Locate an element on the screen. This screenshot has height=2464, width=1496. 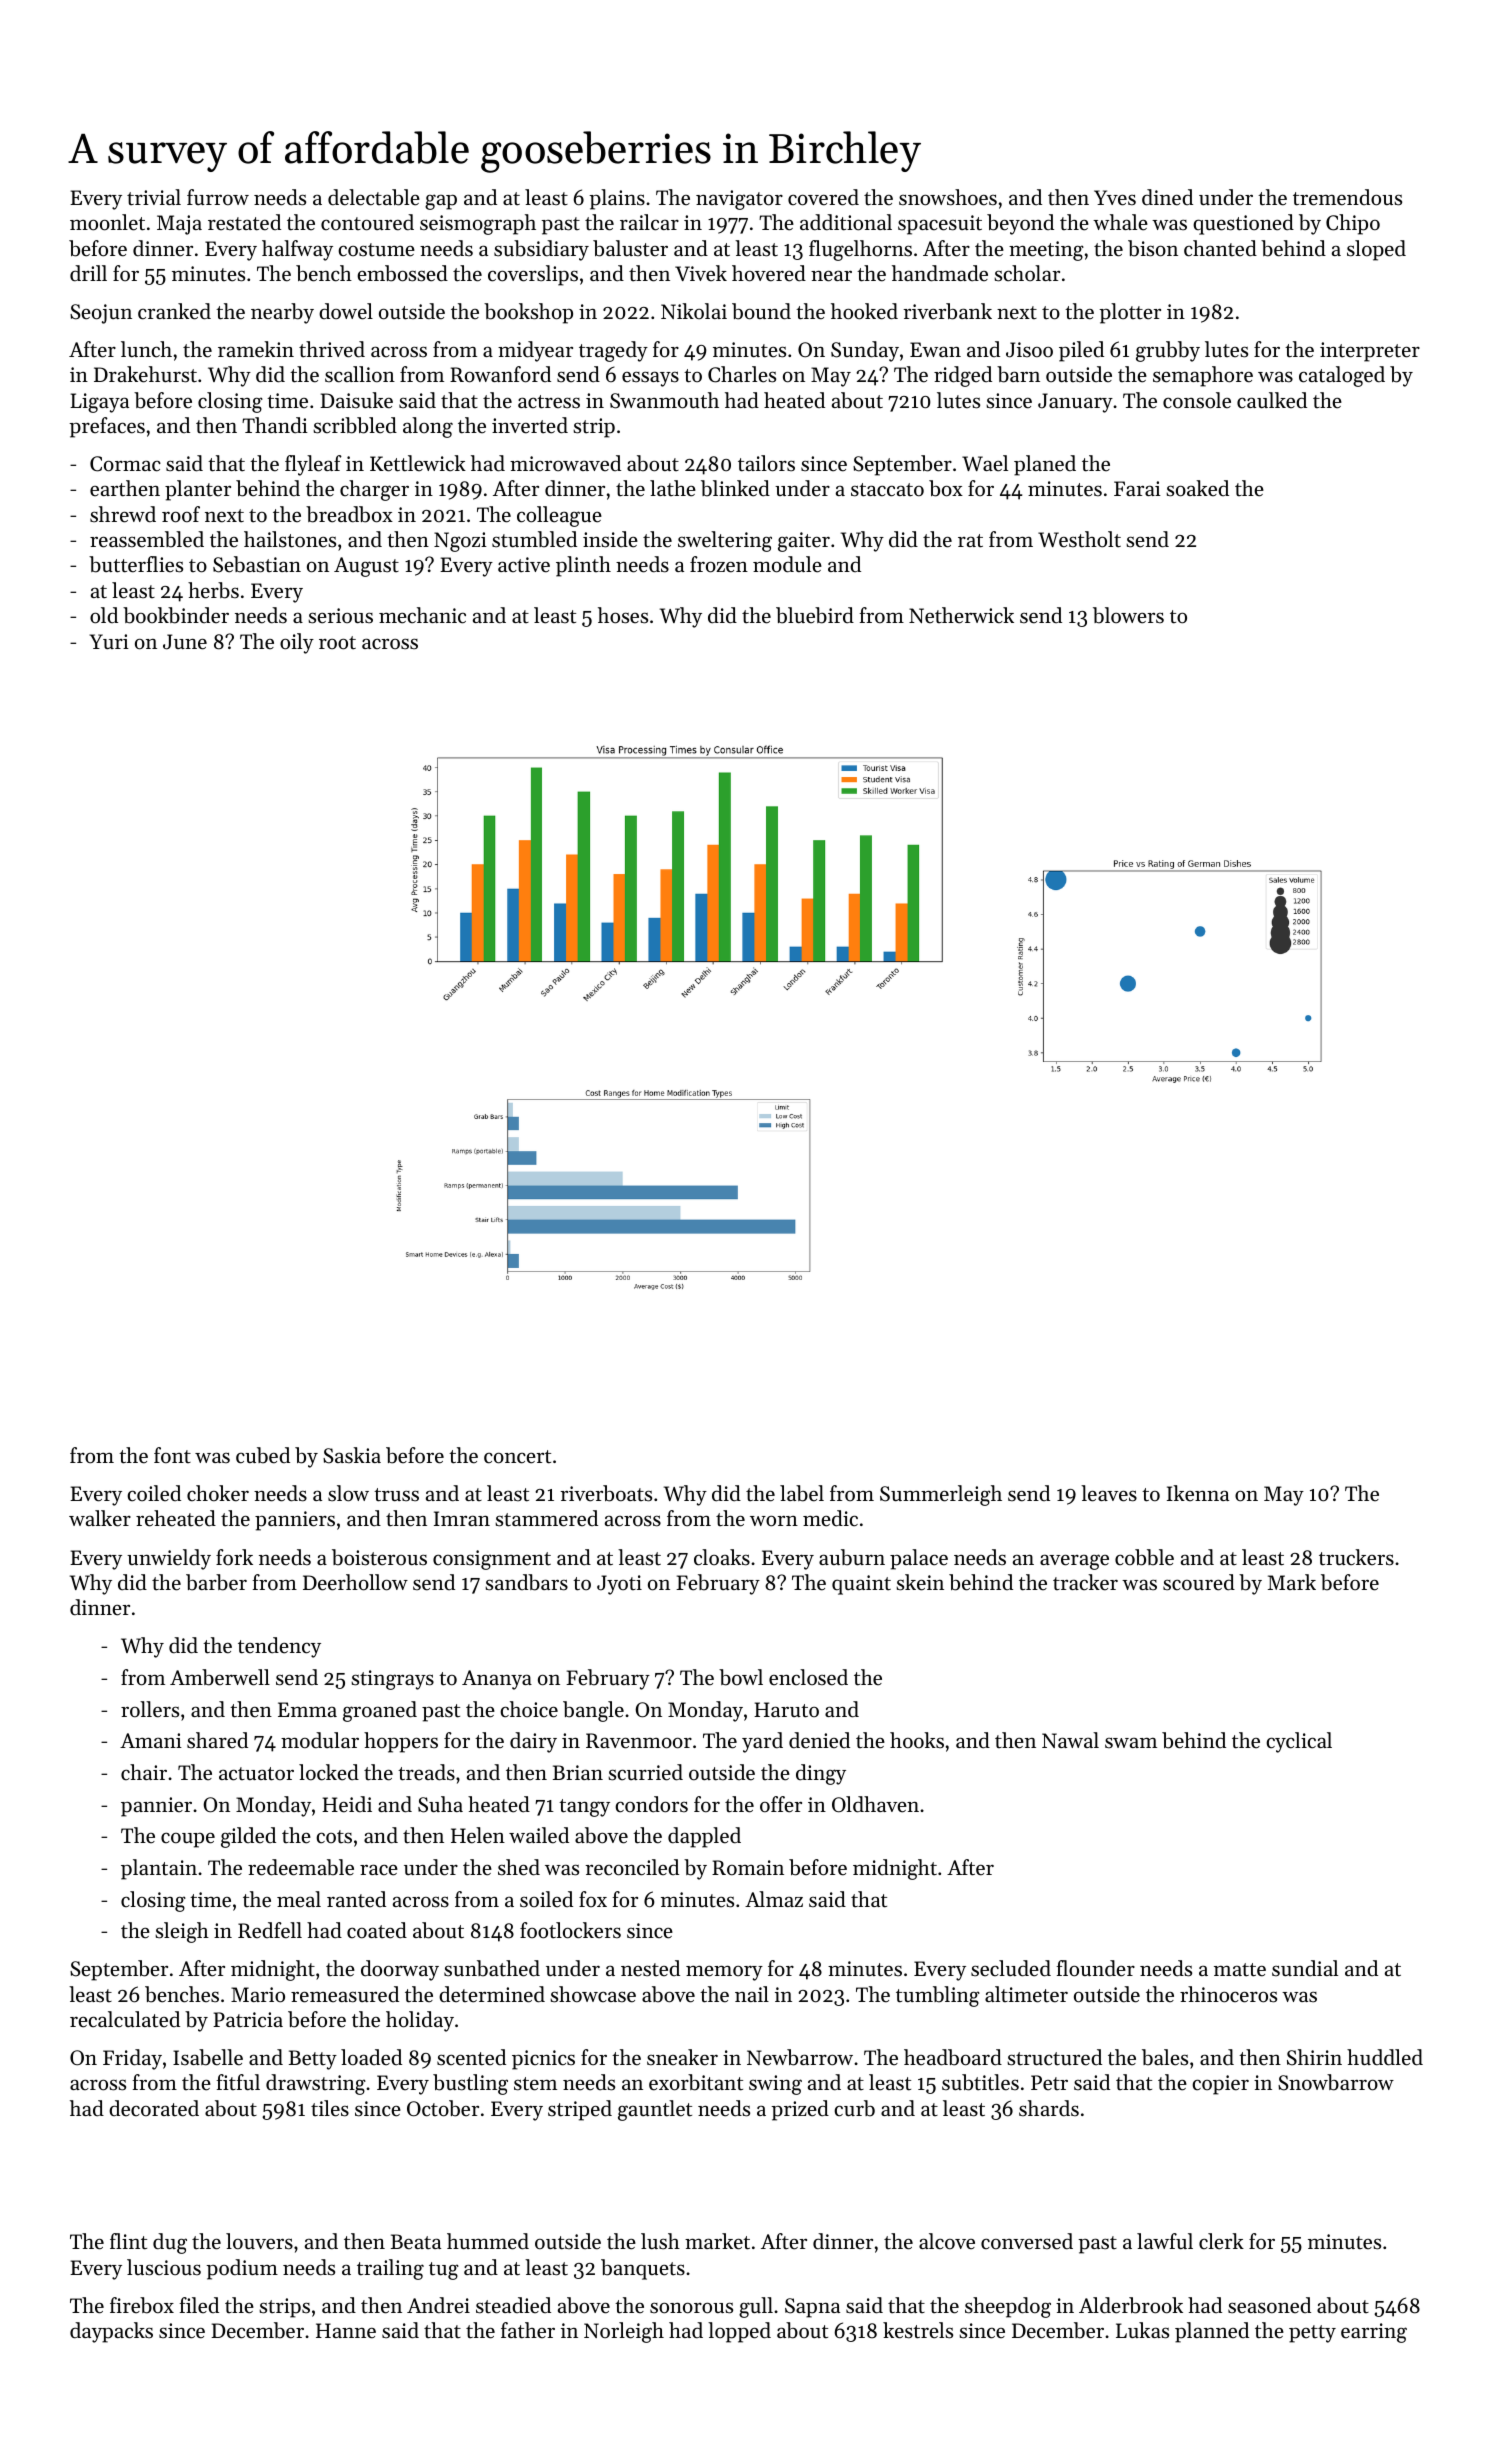
Netherwick is located at coordinates (961, 615).
